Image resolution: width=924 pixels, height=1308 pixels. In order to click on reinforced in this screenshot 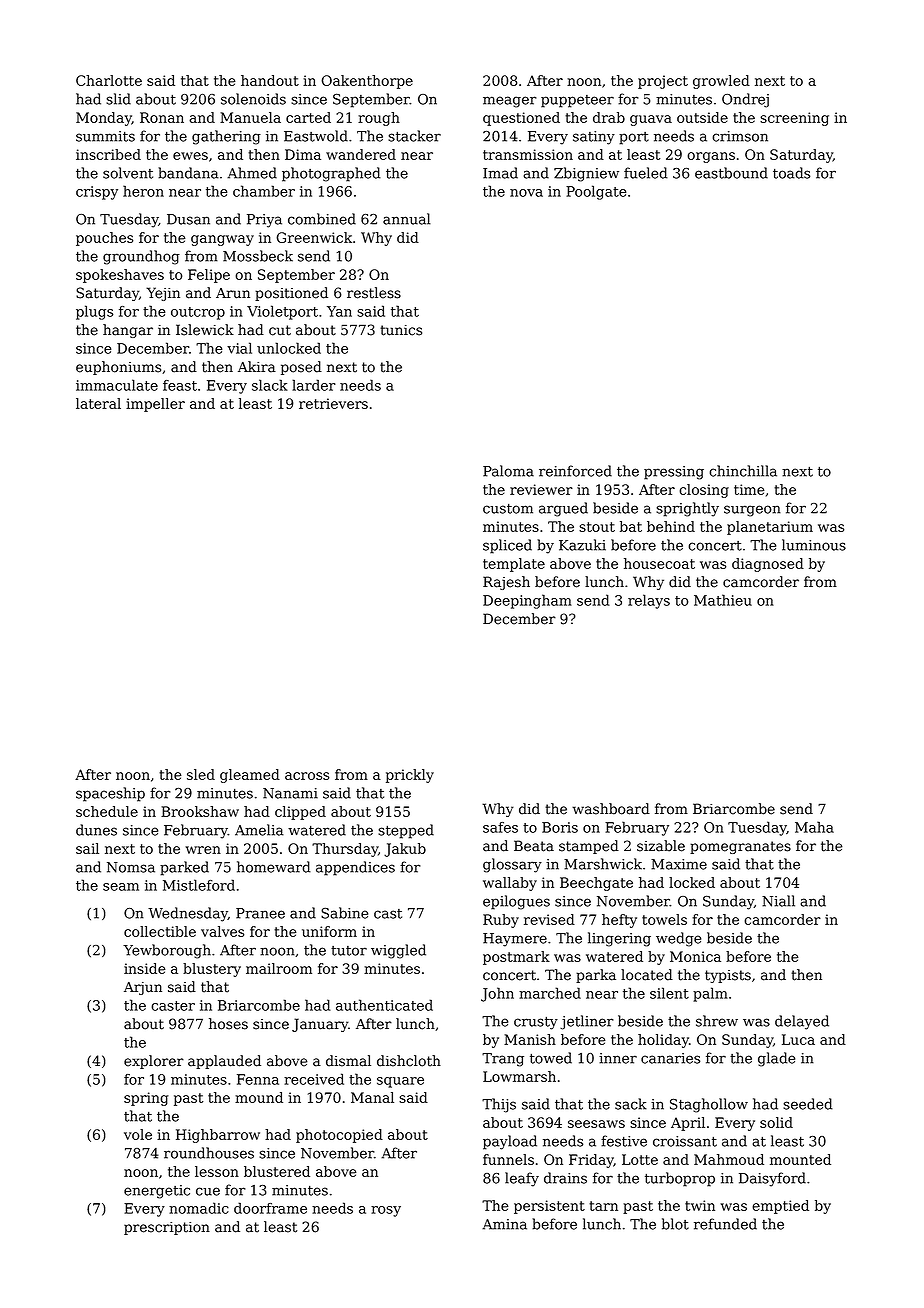, I will do `click(575, 471)`.
